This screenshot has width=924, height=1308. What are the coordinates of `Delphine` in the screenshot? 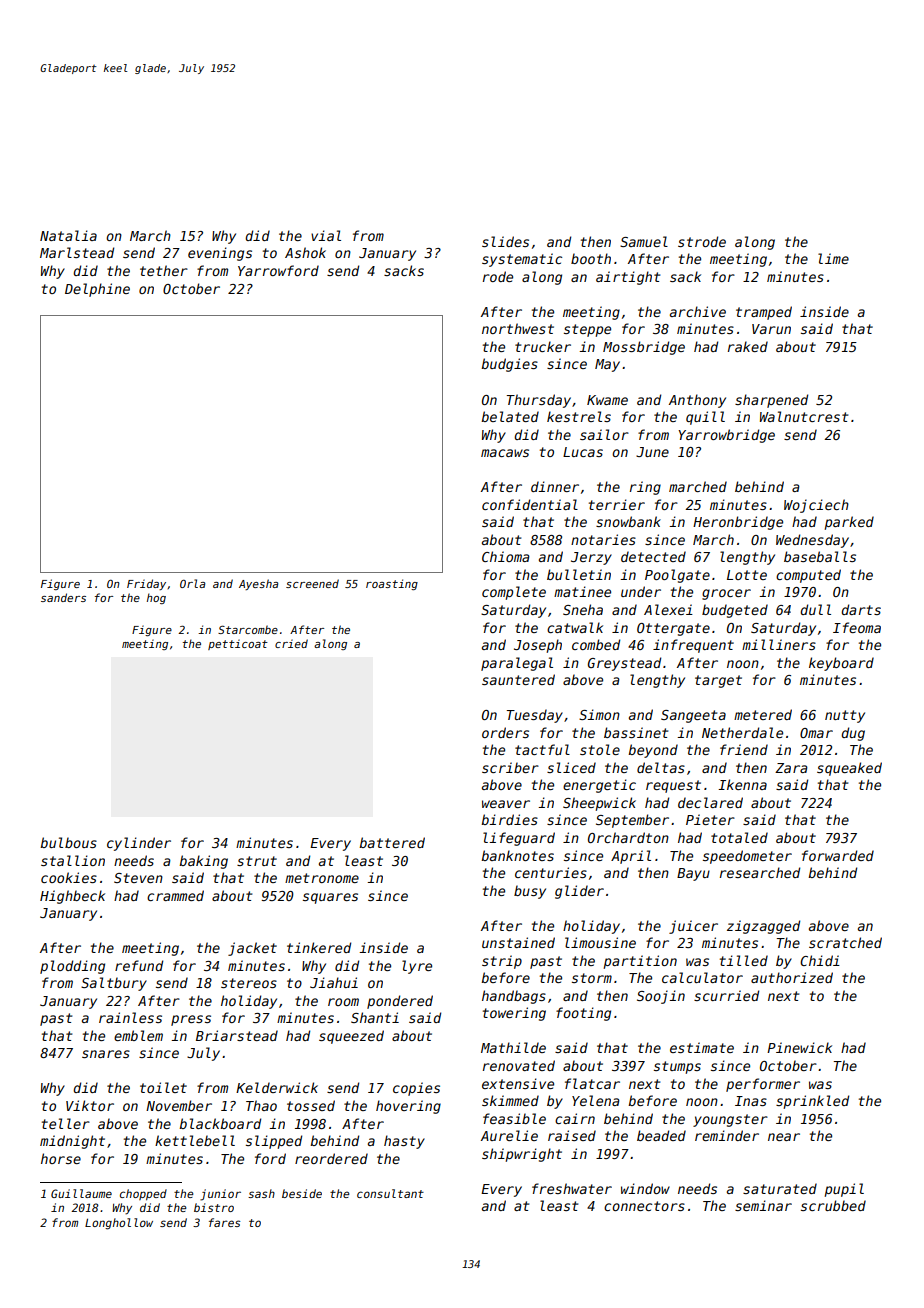 It's located at (97, 290).
